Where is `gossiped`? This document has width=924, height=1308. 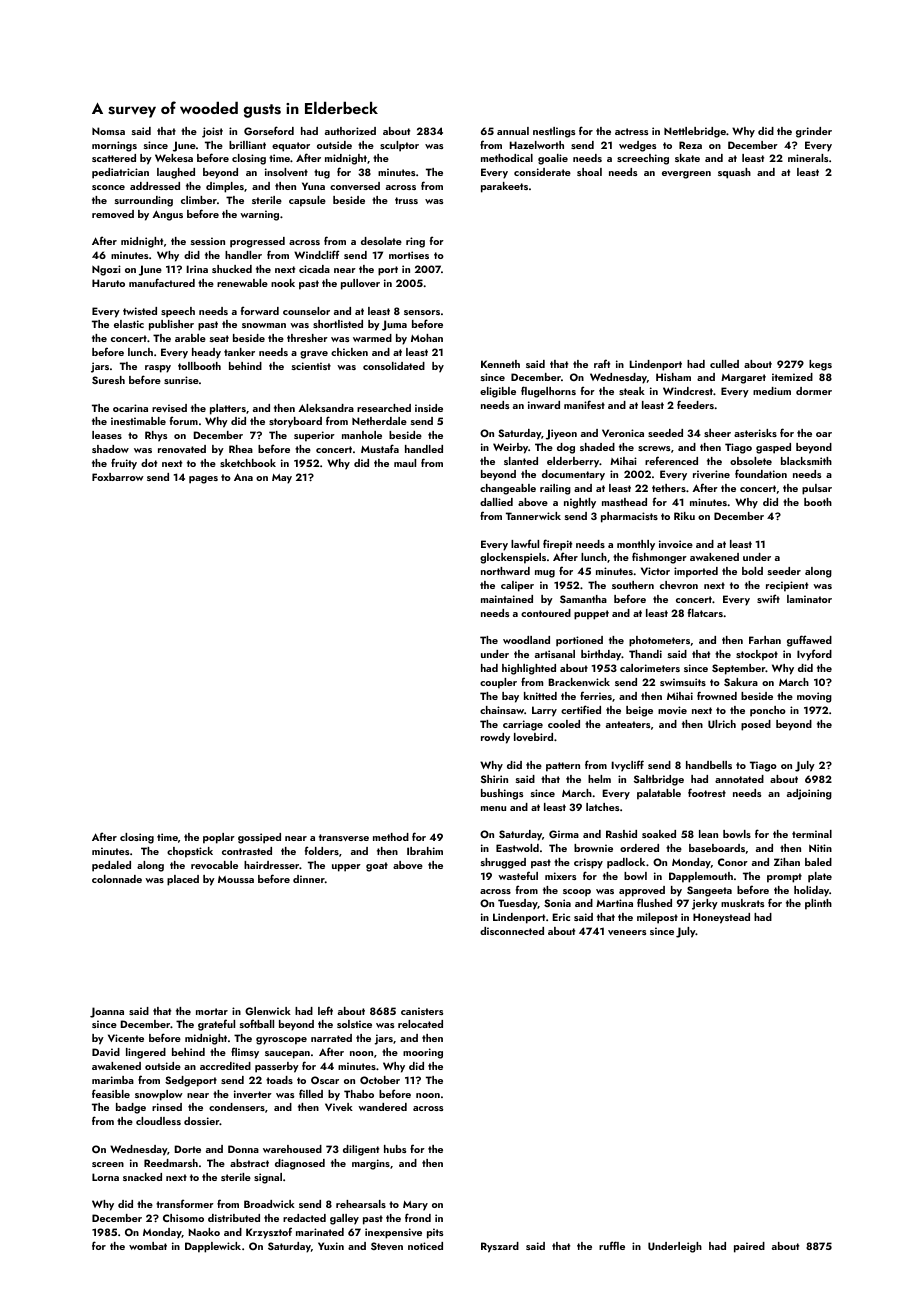 gossiped is located at coordinates (259, 838).
